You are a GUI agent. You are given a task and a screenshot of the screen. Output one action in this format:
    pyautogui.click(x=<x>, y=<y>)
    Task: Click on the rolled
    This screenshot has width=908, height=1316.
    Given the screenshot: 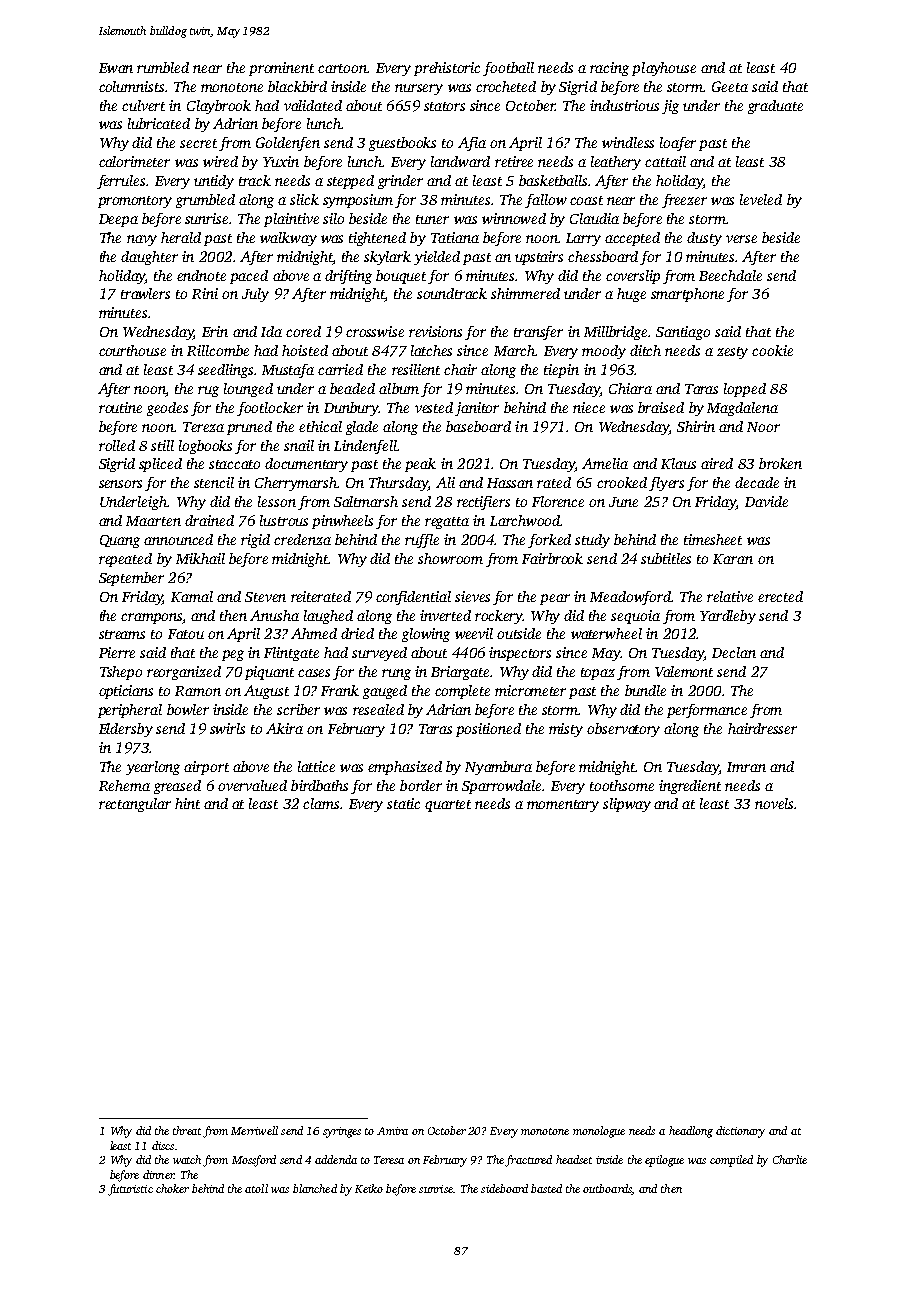 What is the action you would take?
    pyautogui.click(x=117, y=445)
